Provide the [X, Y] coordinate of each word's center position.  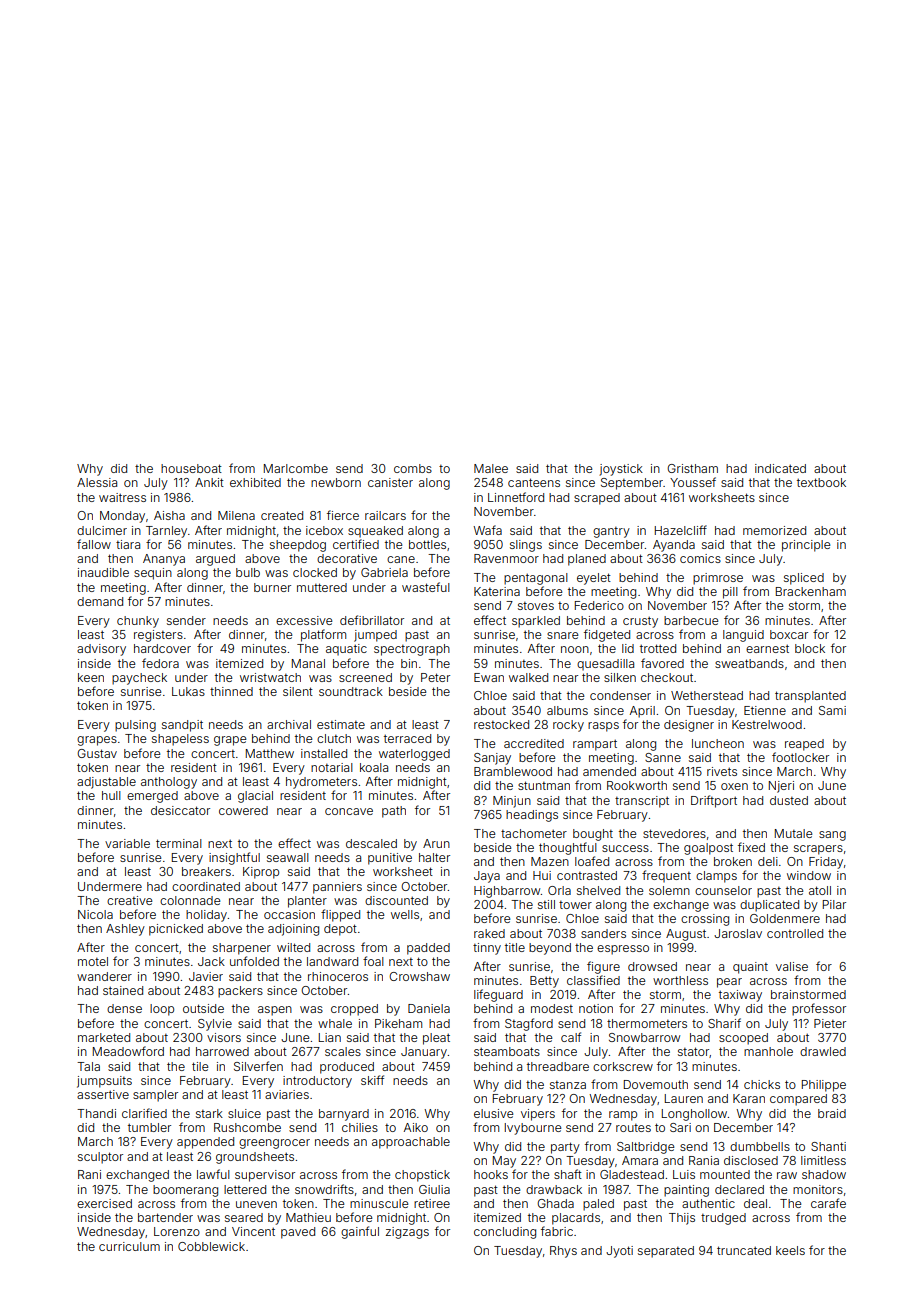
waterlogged [414, 755]
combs [413, 468]
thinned [231, 691]
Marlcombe [296, 468]
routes [633, 1128]
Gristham [692, 468]
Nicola [95, 914]
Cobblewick [211, 1246]
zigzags [407, 1233]
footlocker [800, 757]
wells [405, 914]
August [686, 935]
